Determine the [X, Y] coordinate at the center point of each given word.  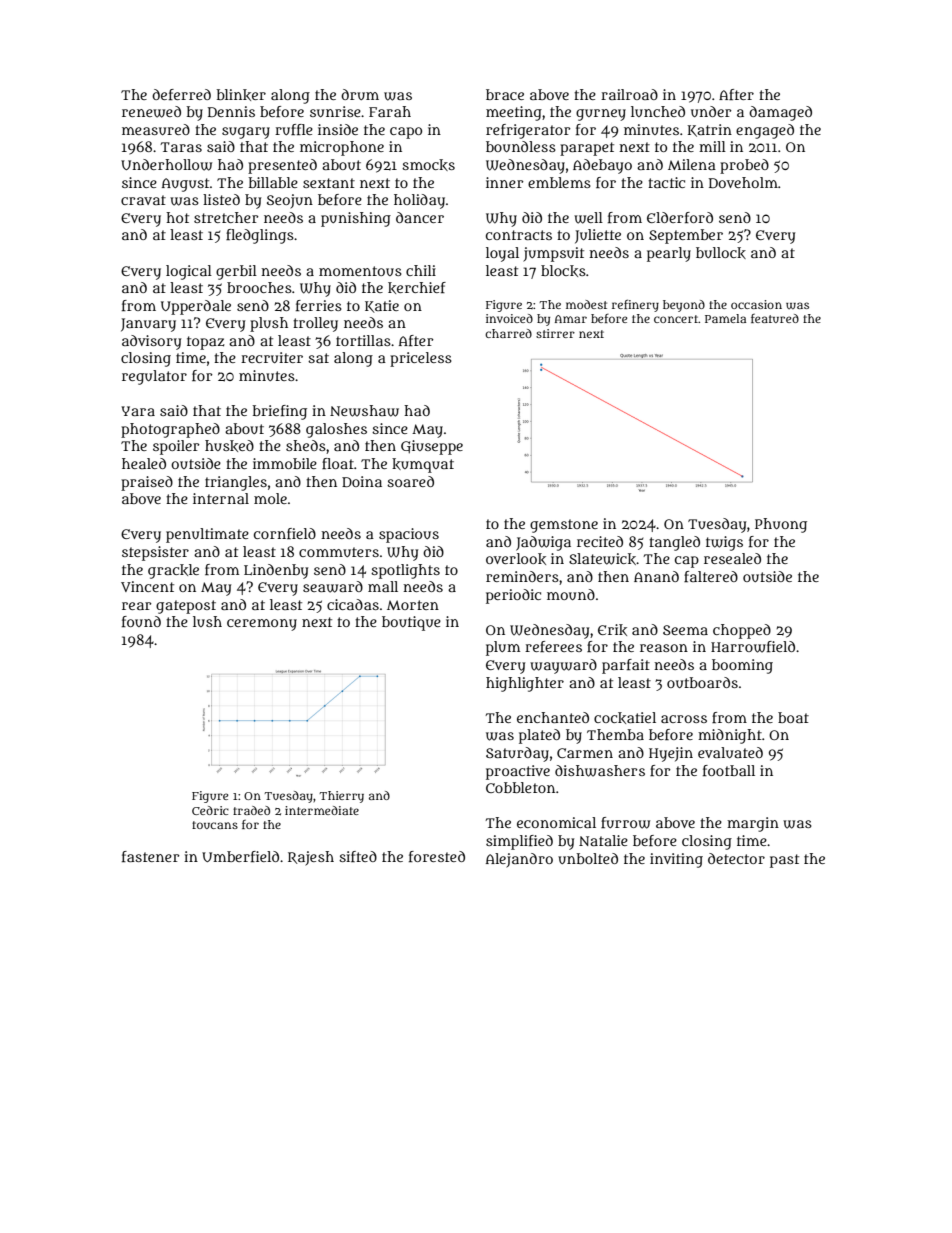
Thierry [341, 797]
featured [775, 318]
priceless [421, 359]
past [784, 861]
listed [221, 199]
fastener [151, 856]
